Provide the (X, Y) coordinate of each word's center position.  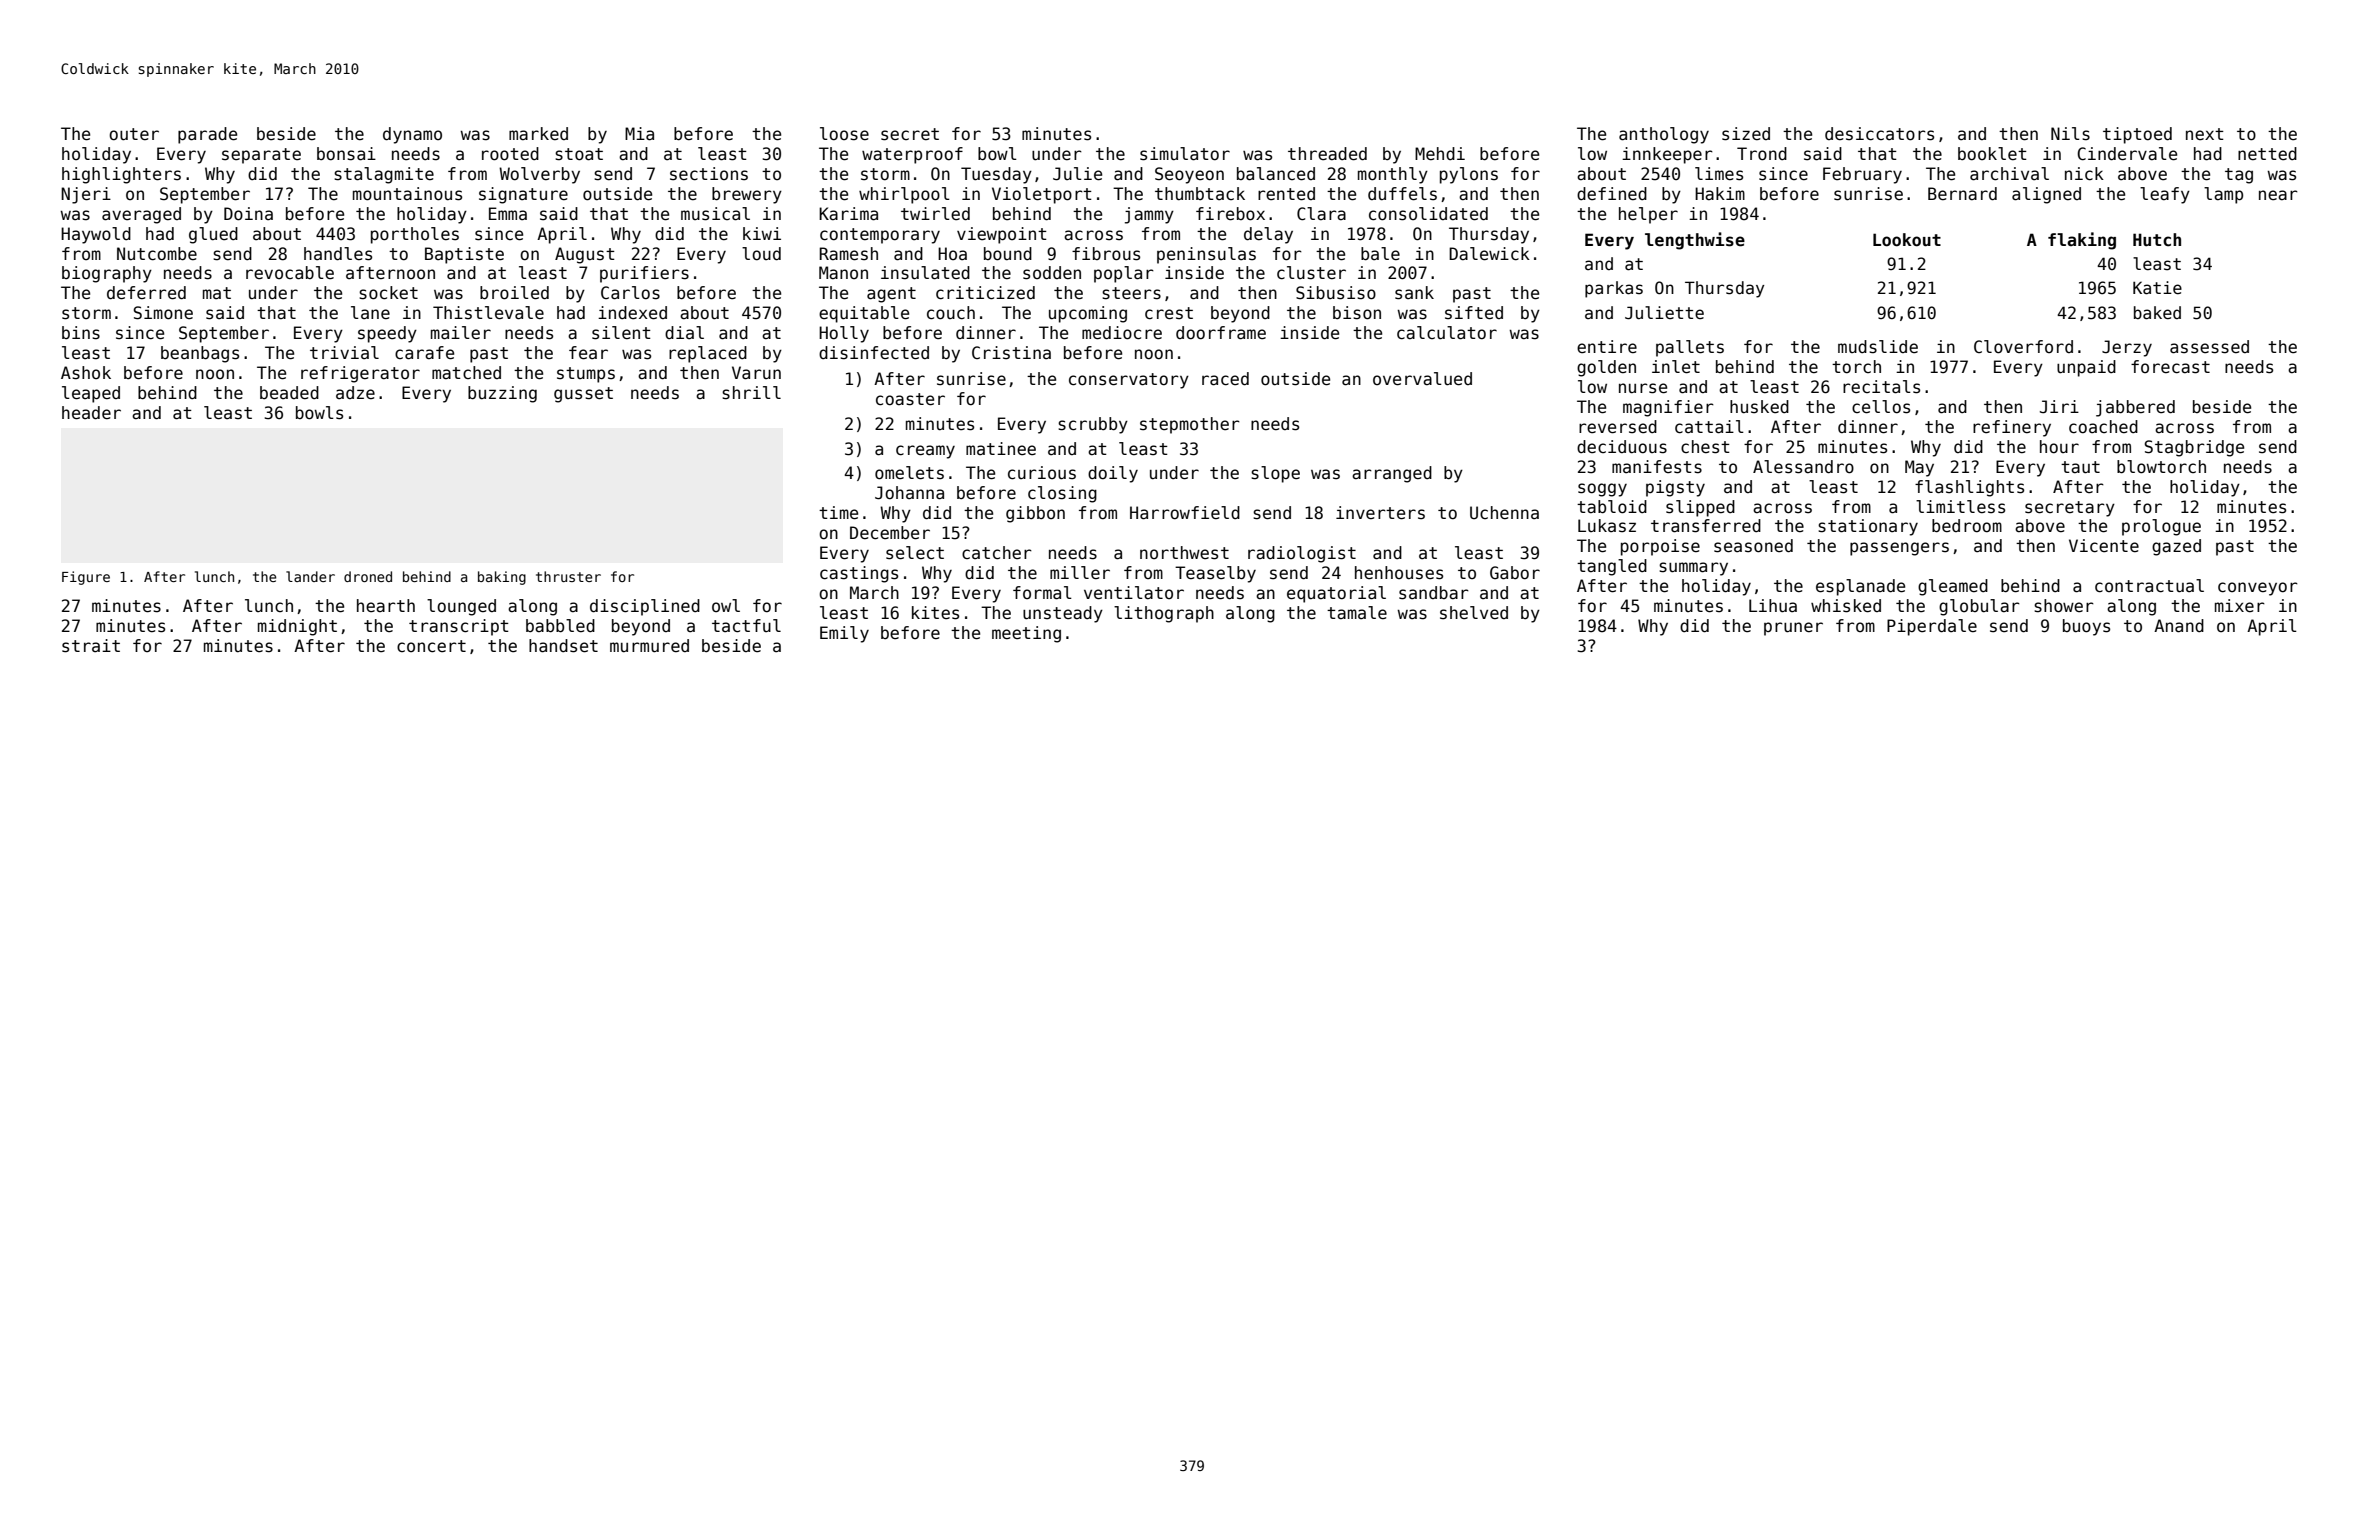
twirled (935, 214)
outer (134, 134)
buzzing (502, 394)
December (890, 533)
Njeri (86, 195)
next (2205, 134)
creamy (925, 452)
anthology (1664, 135)
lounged (461, 607)
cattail (1709, 427)
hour (2059, 447)
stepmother (1190, 425)
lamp (2223, 195)
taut (2080, 467)
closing (1062, 494)
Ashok (86, 373)
